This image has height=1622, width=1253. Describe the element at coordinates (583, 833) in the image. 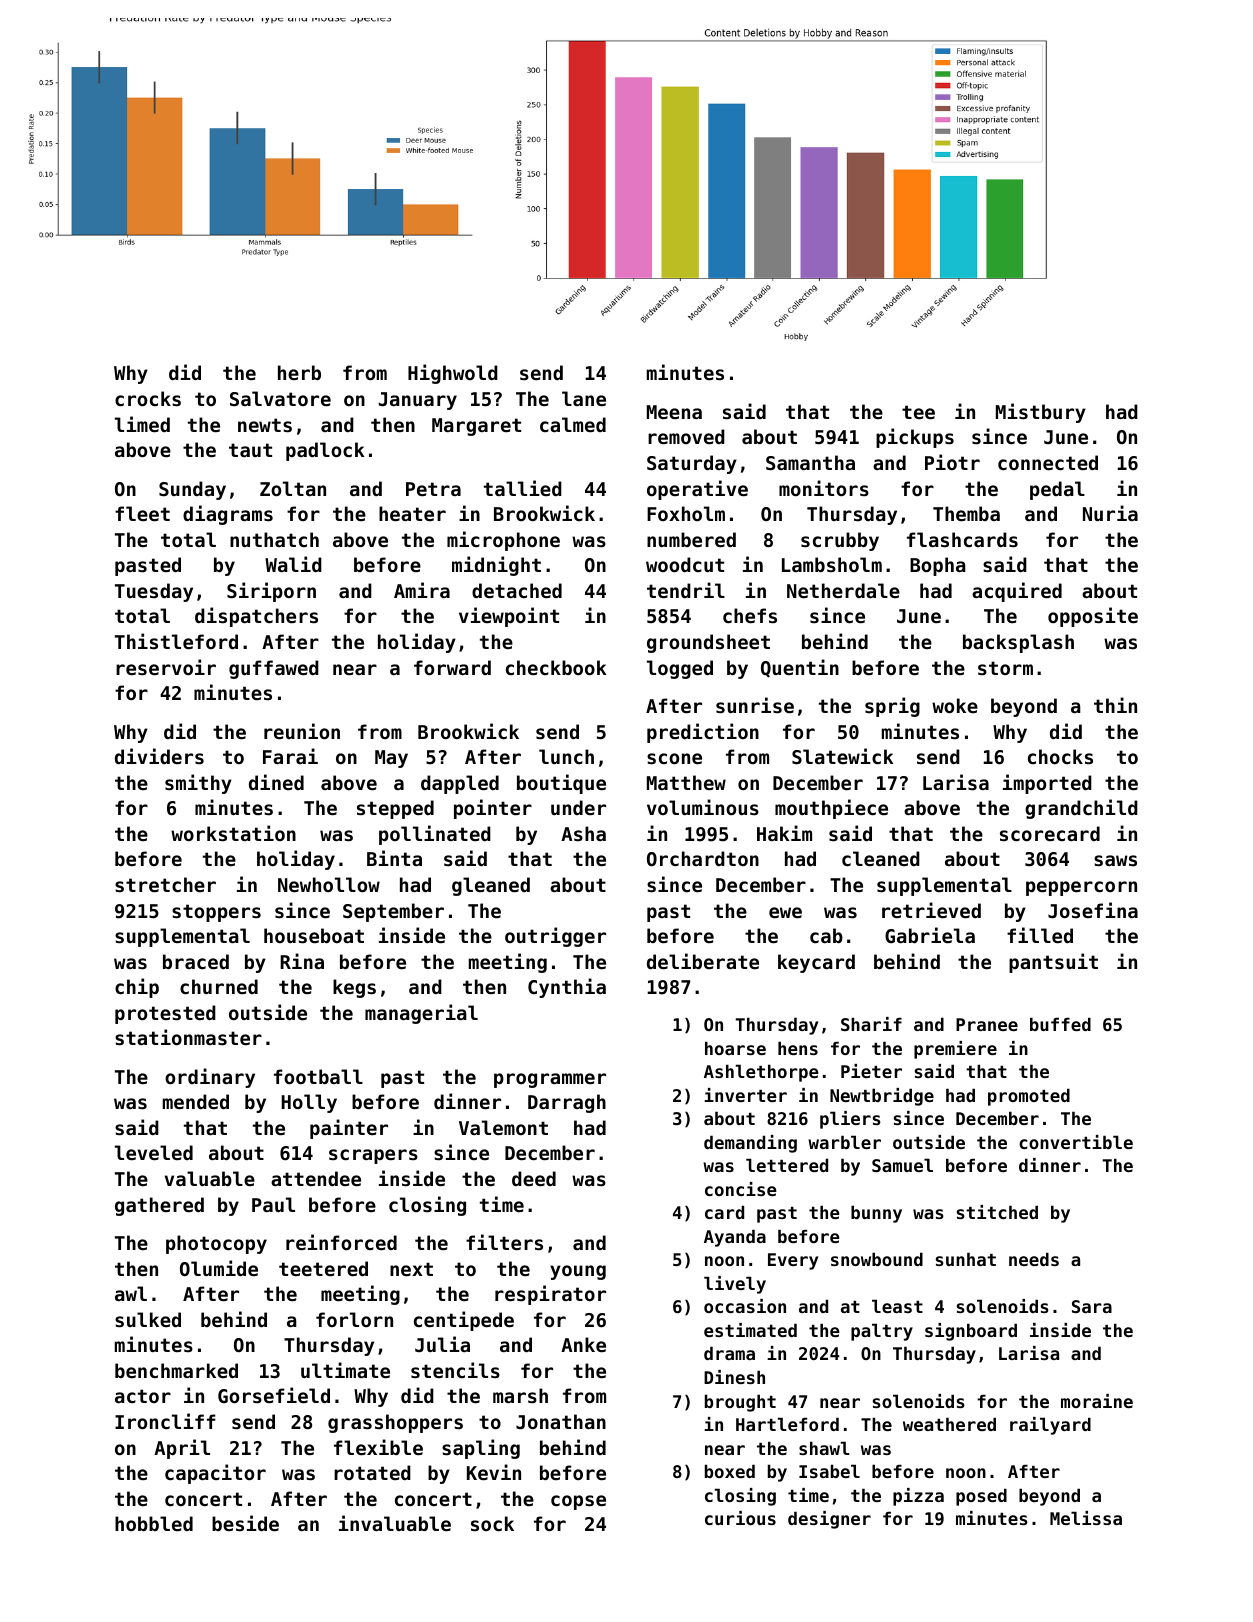

I see `Asha` at that location.
